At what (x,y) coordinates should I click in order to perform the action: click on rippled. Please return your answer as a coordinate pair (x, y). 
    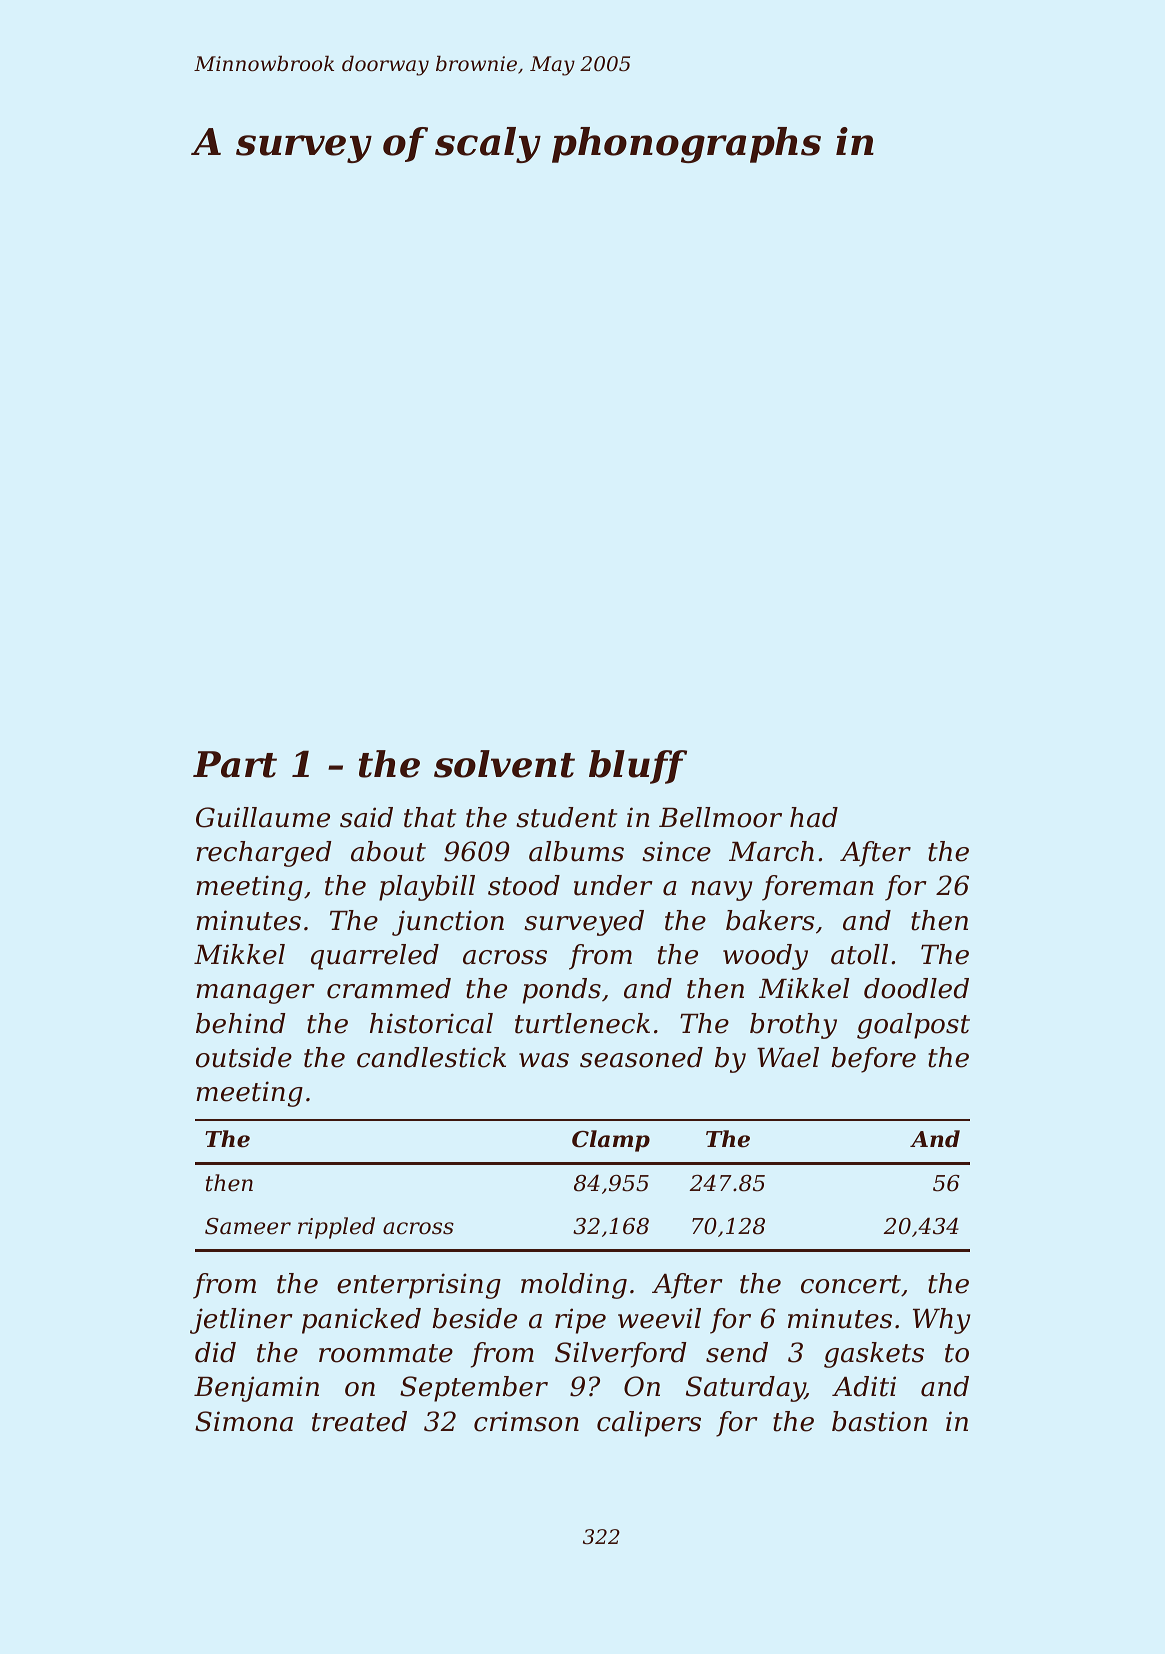
    Looking at the image, I should click on (336, 1228).
